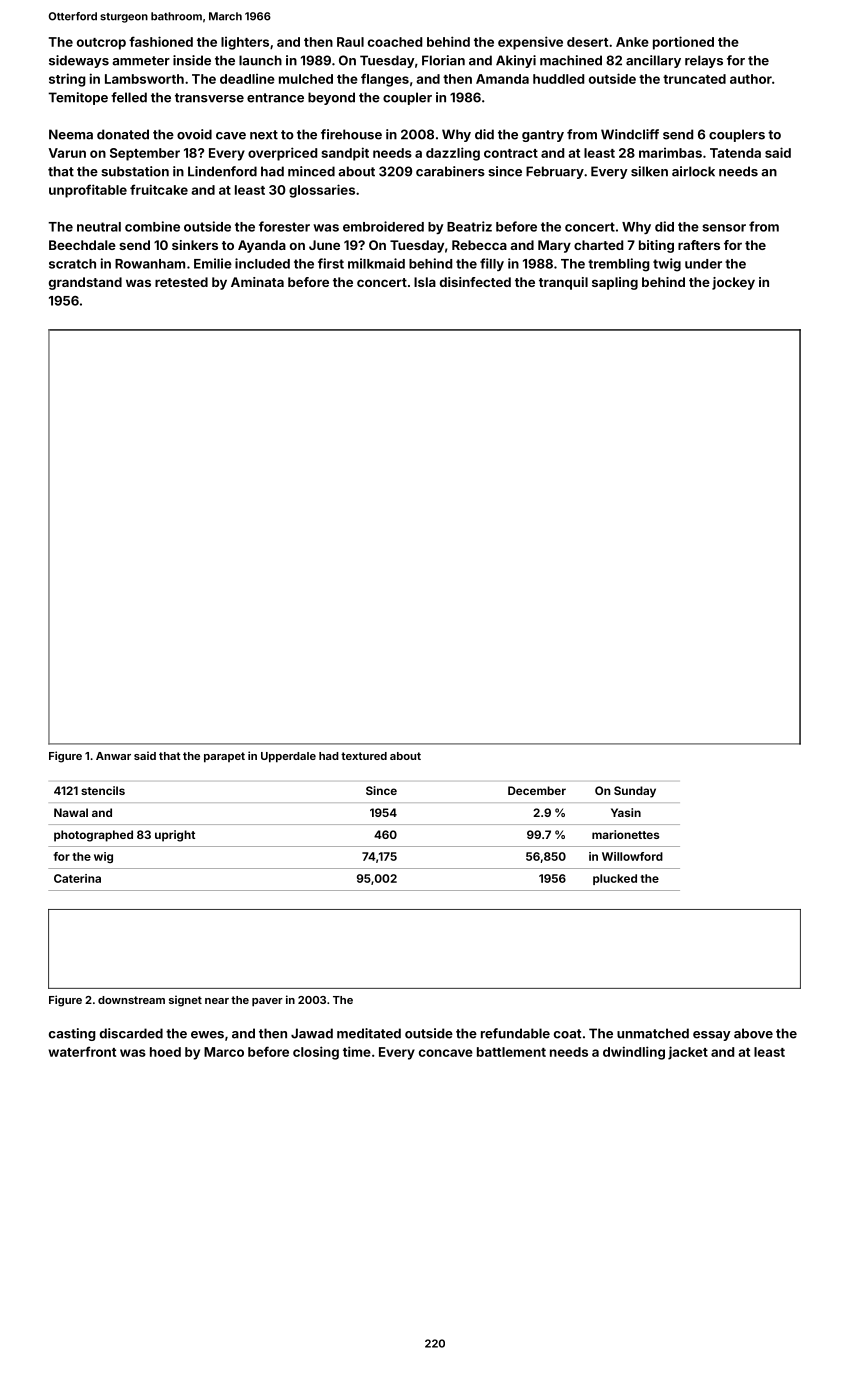 This screenshot has height=1400, width=849. I want to click on paver, so click(267, 1002).
